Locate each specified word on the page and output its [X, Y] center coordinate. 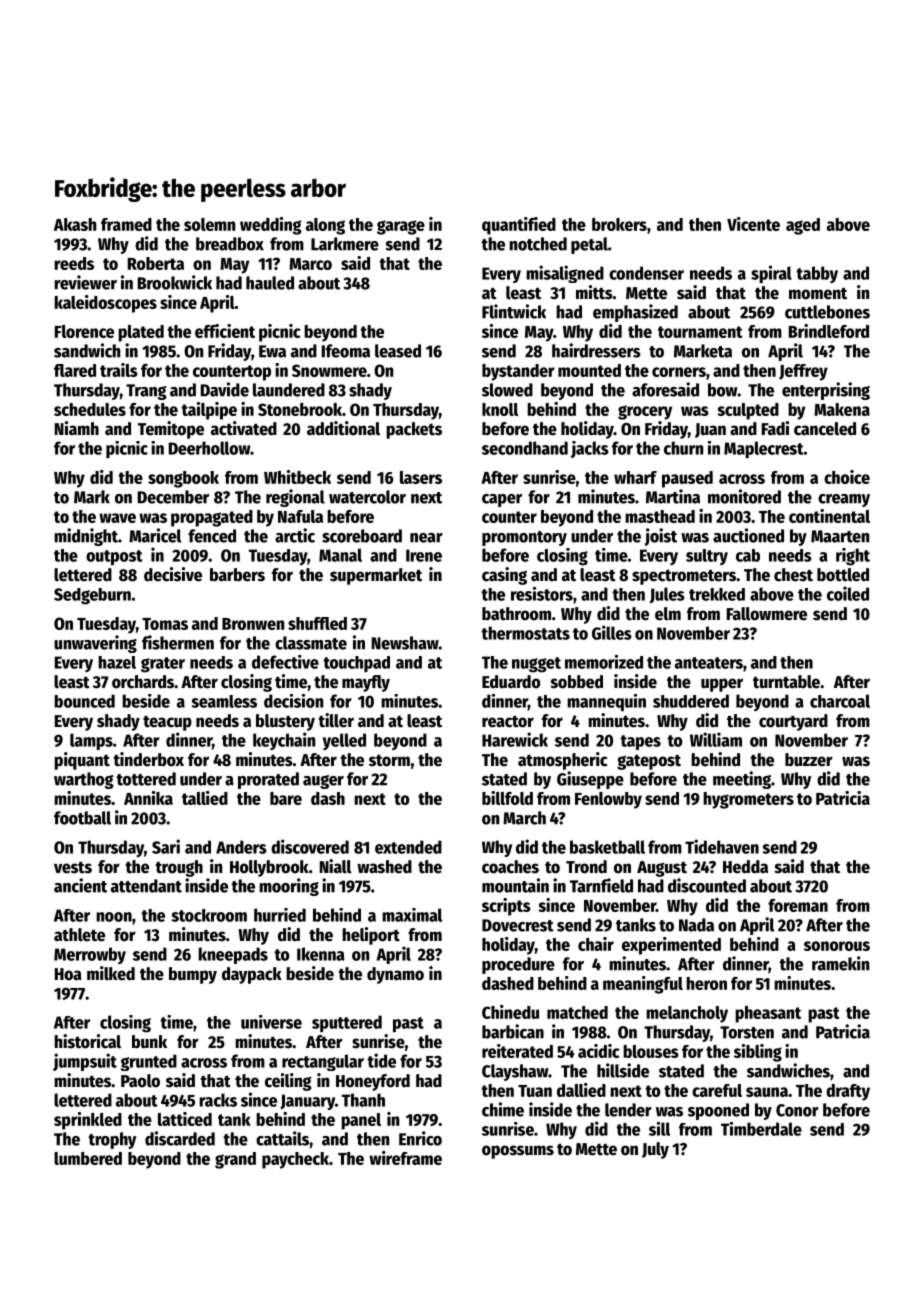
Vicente [753, 224]
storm [389, 760]
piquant [82, 761]
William [716, 739]
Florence [84, 331]
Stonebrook [300, 409]
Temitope [171, 430]
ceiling [288, 1082]
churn [683, 448]
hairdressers [596, 350]
